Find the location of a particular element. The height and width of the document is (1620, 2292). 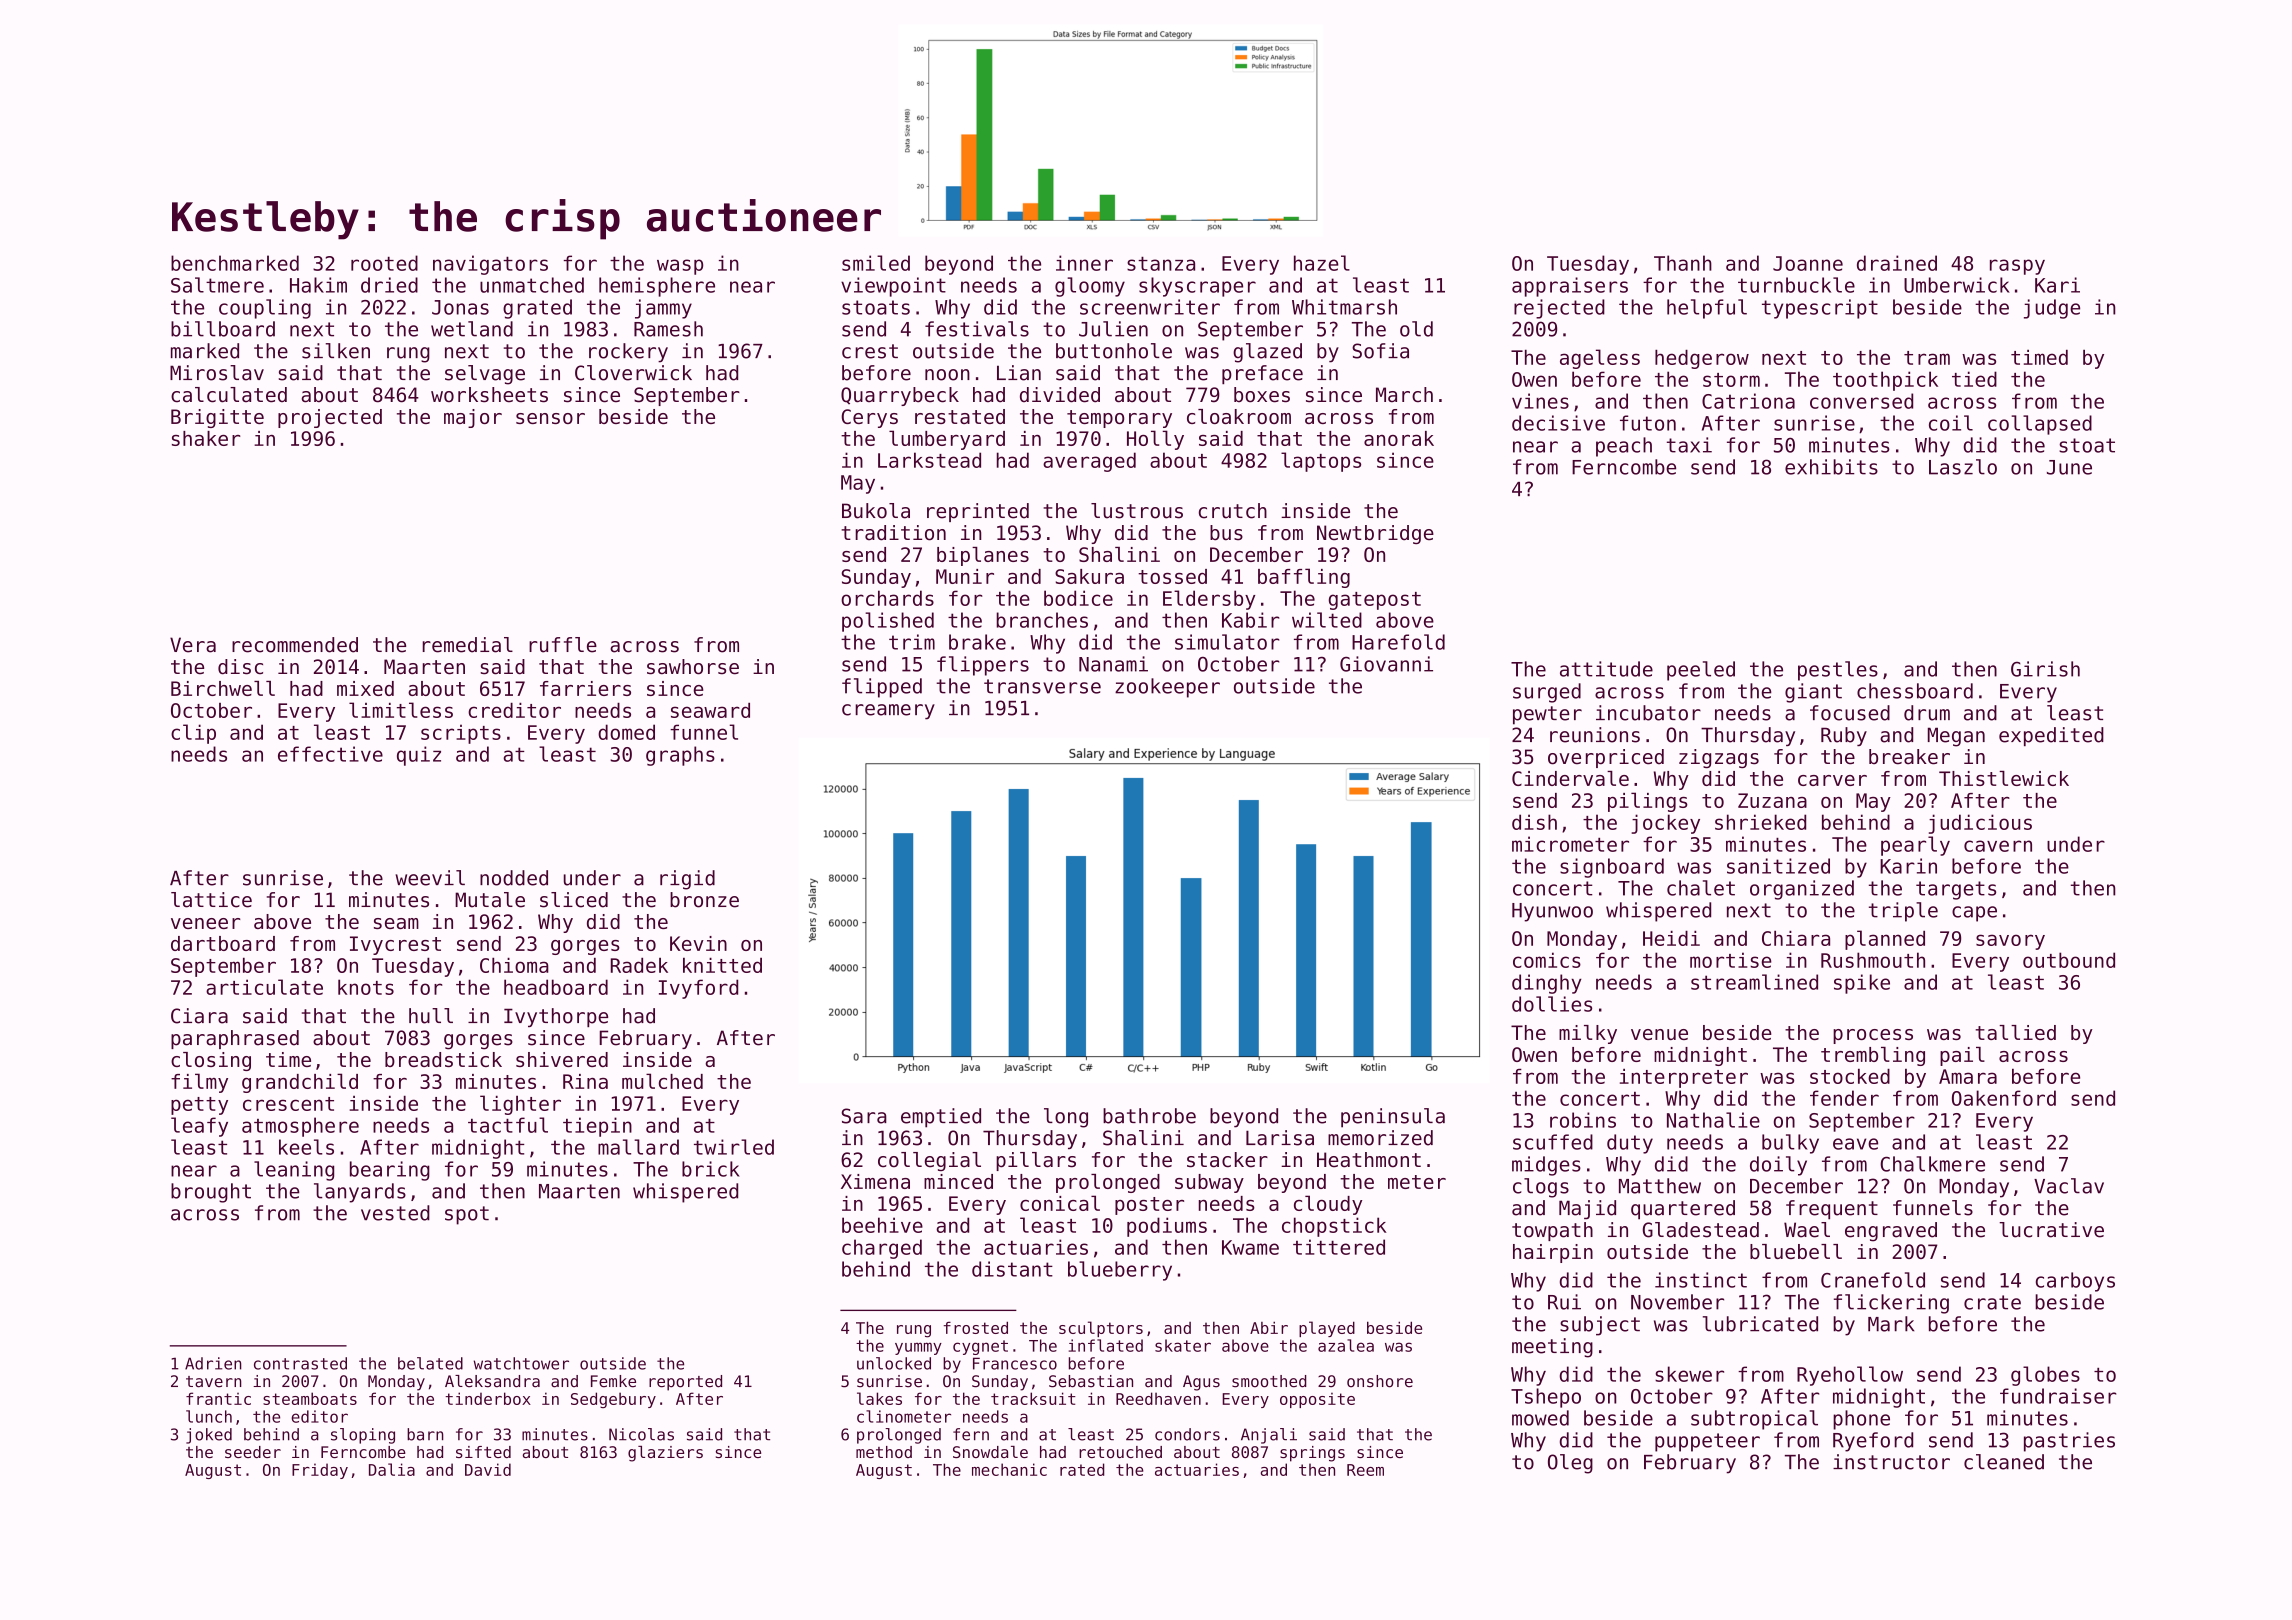

Kwame is located at coordinates (1250, 1247).
